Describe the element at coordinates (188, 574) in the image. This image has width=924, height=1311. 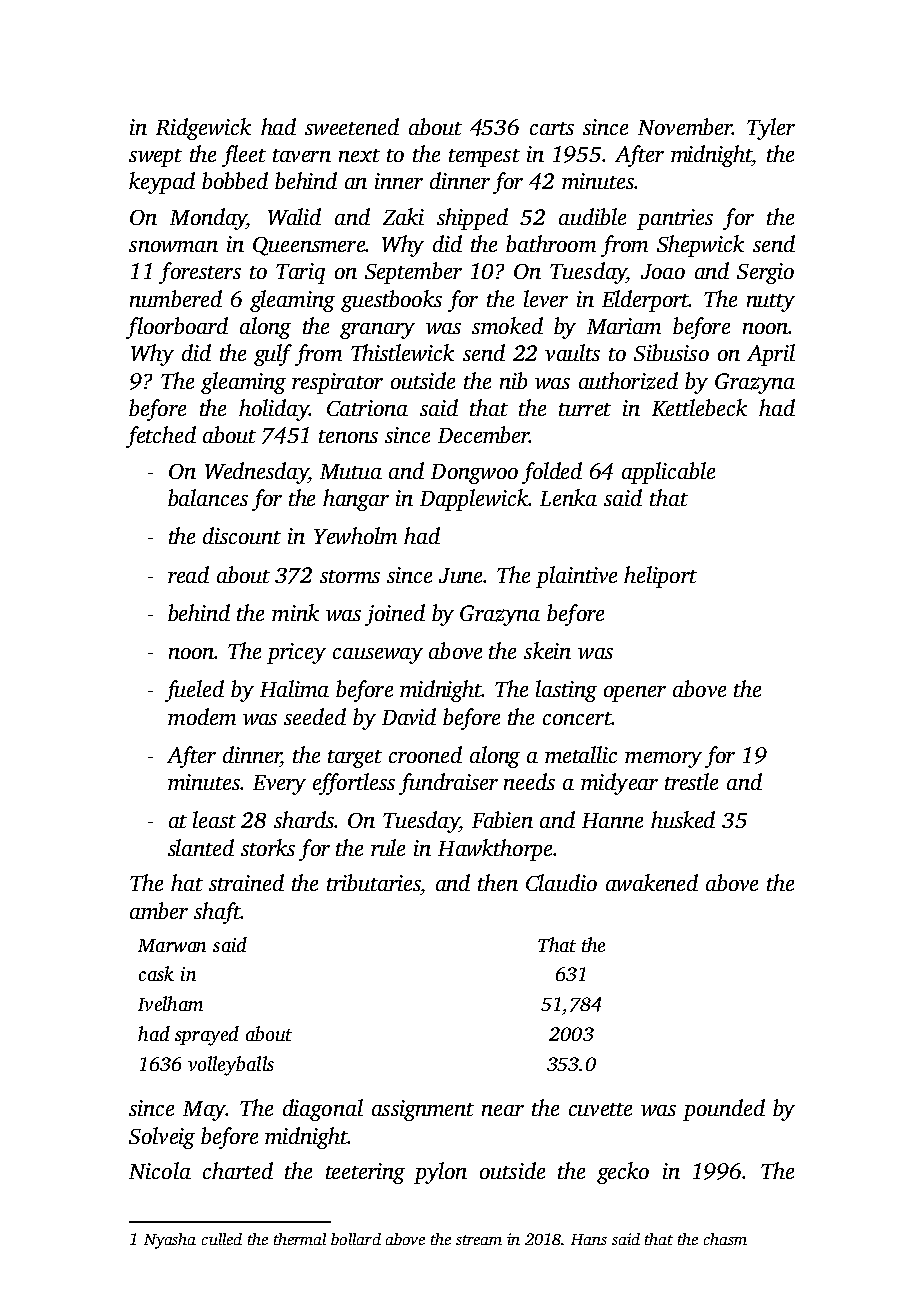
I see `read` at that location.
